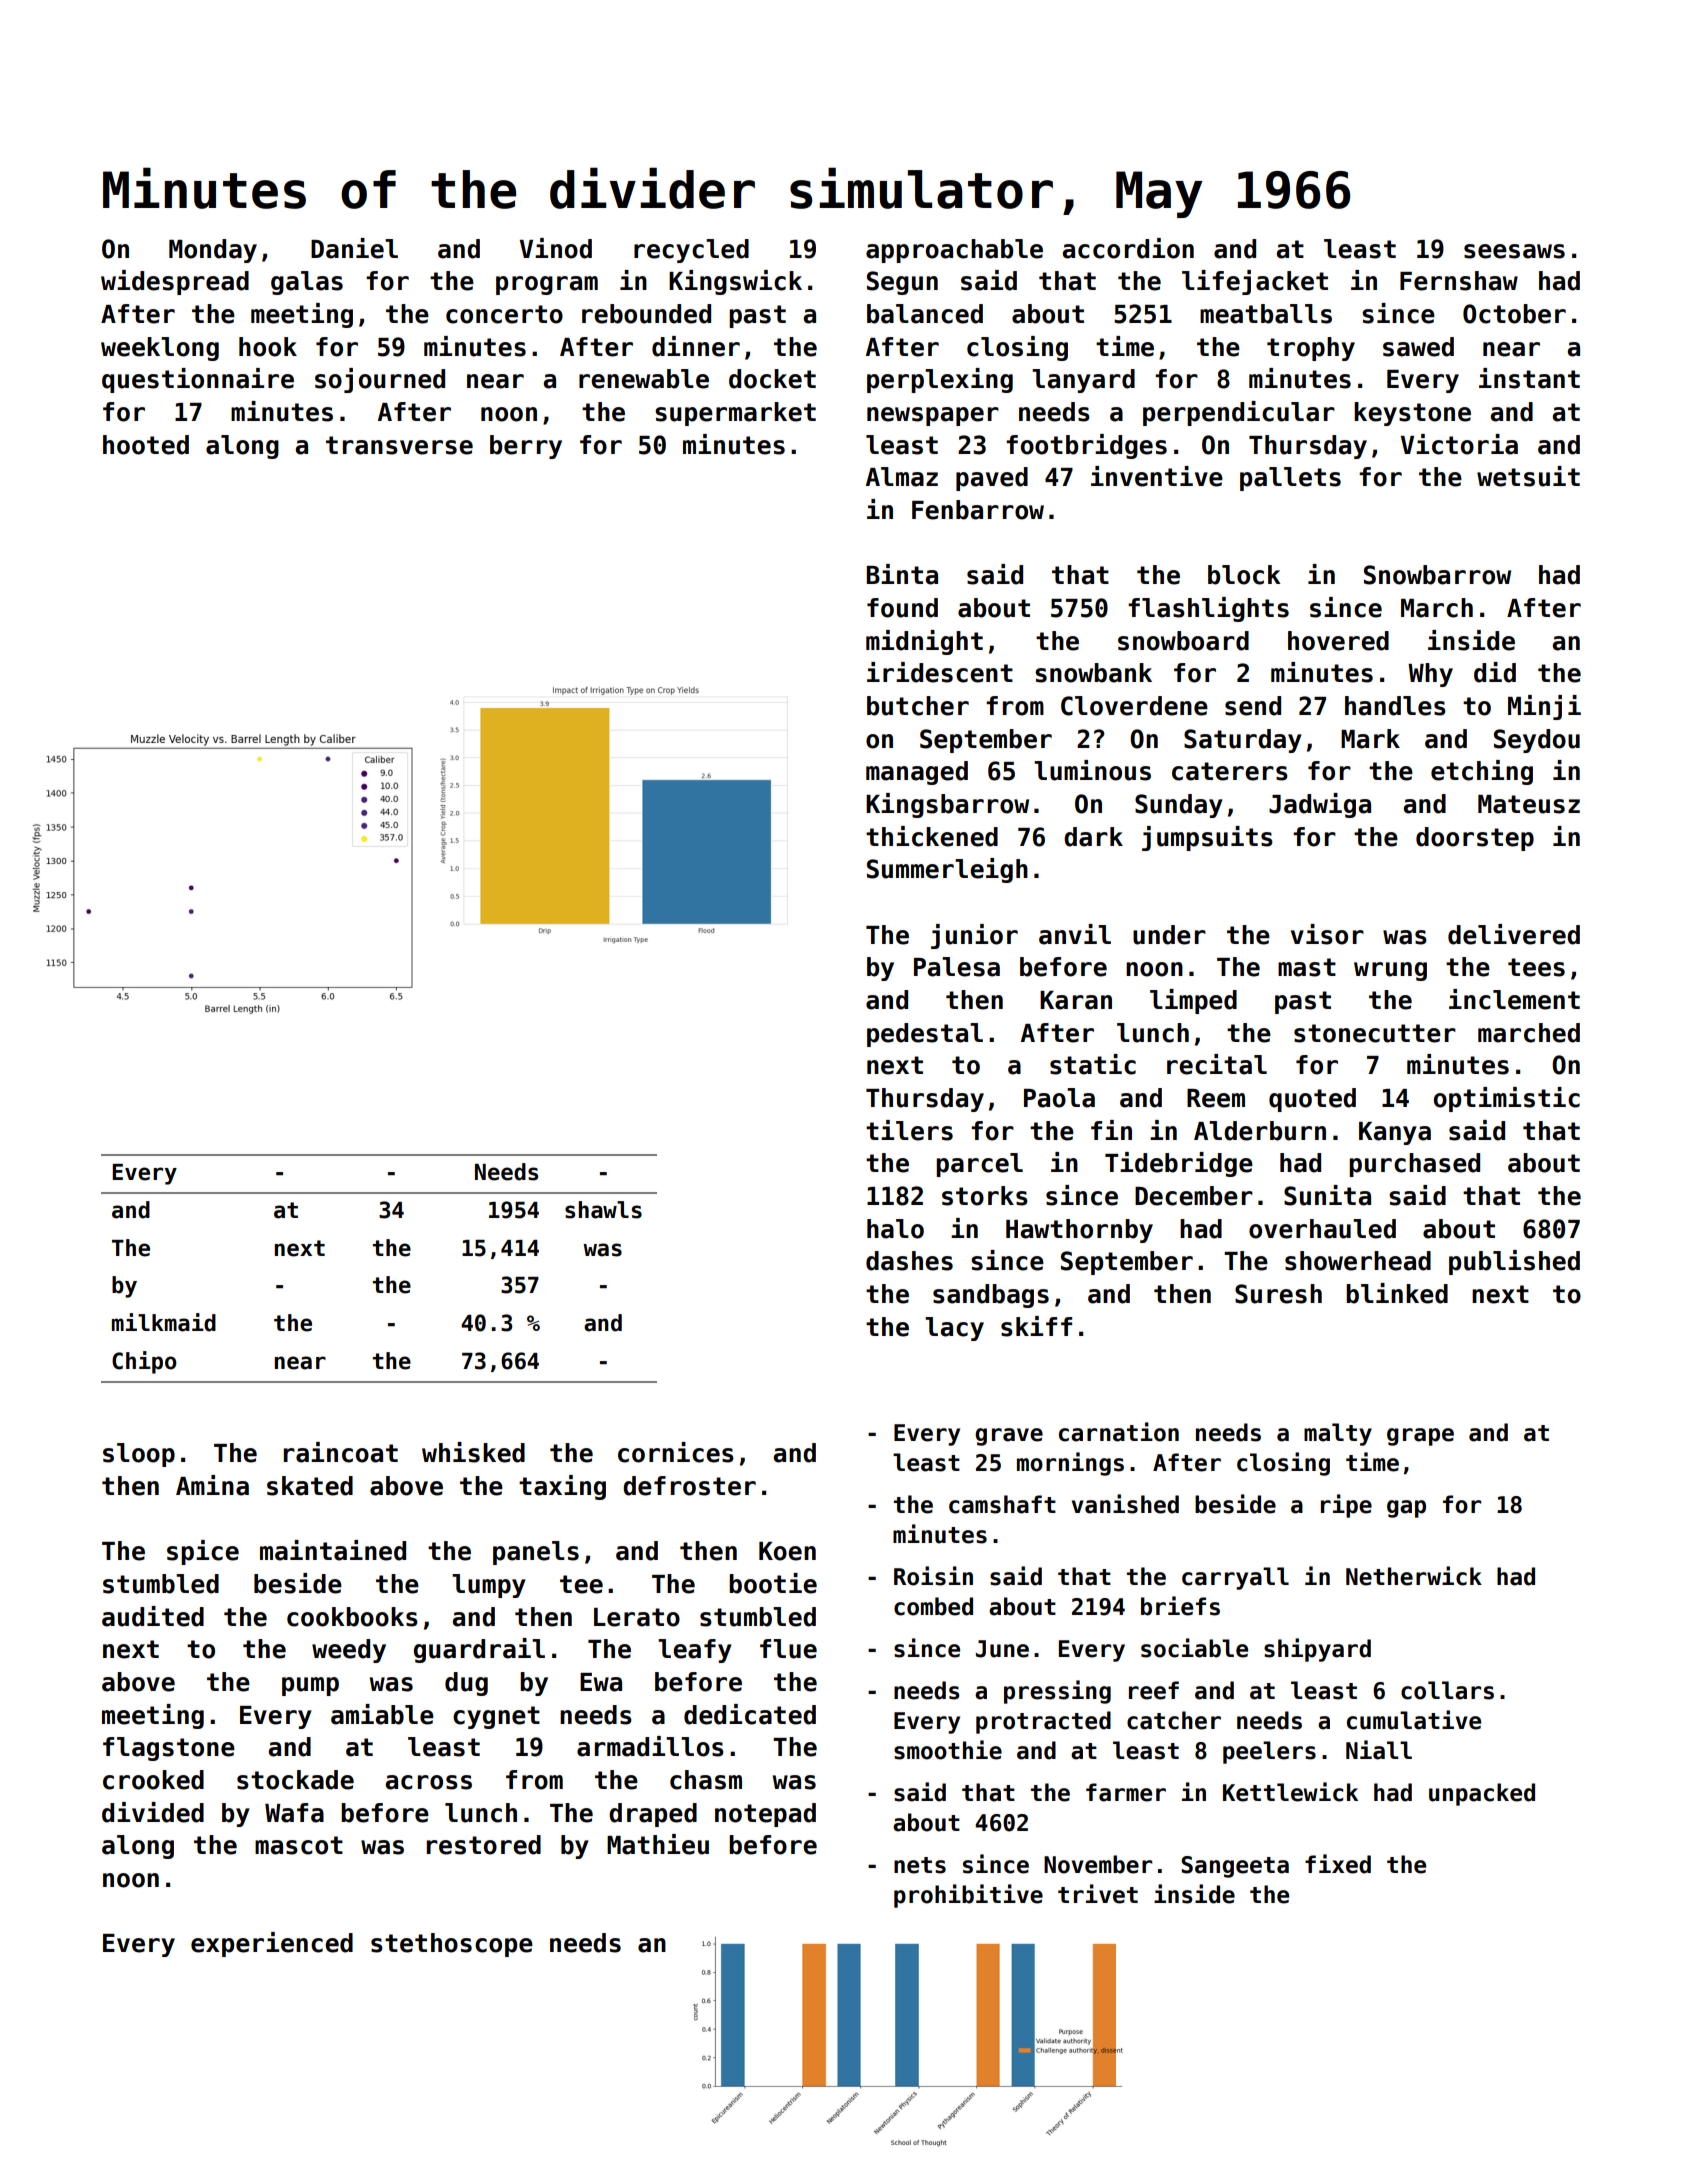 The image size is (1683, 2178). Describe the element at coordinates (1397, 1293) in the document. I see `blinked` at that location.
